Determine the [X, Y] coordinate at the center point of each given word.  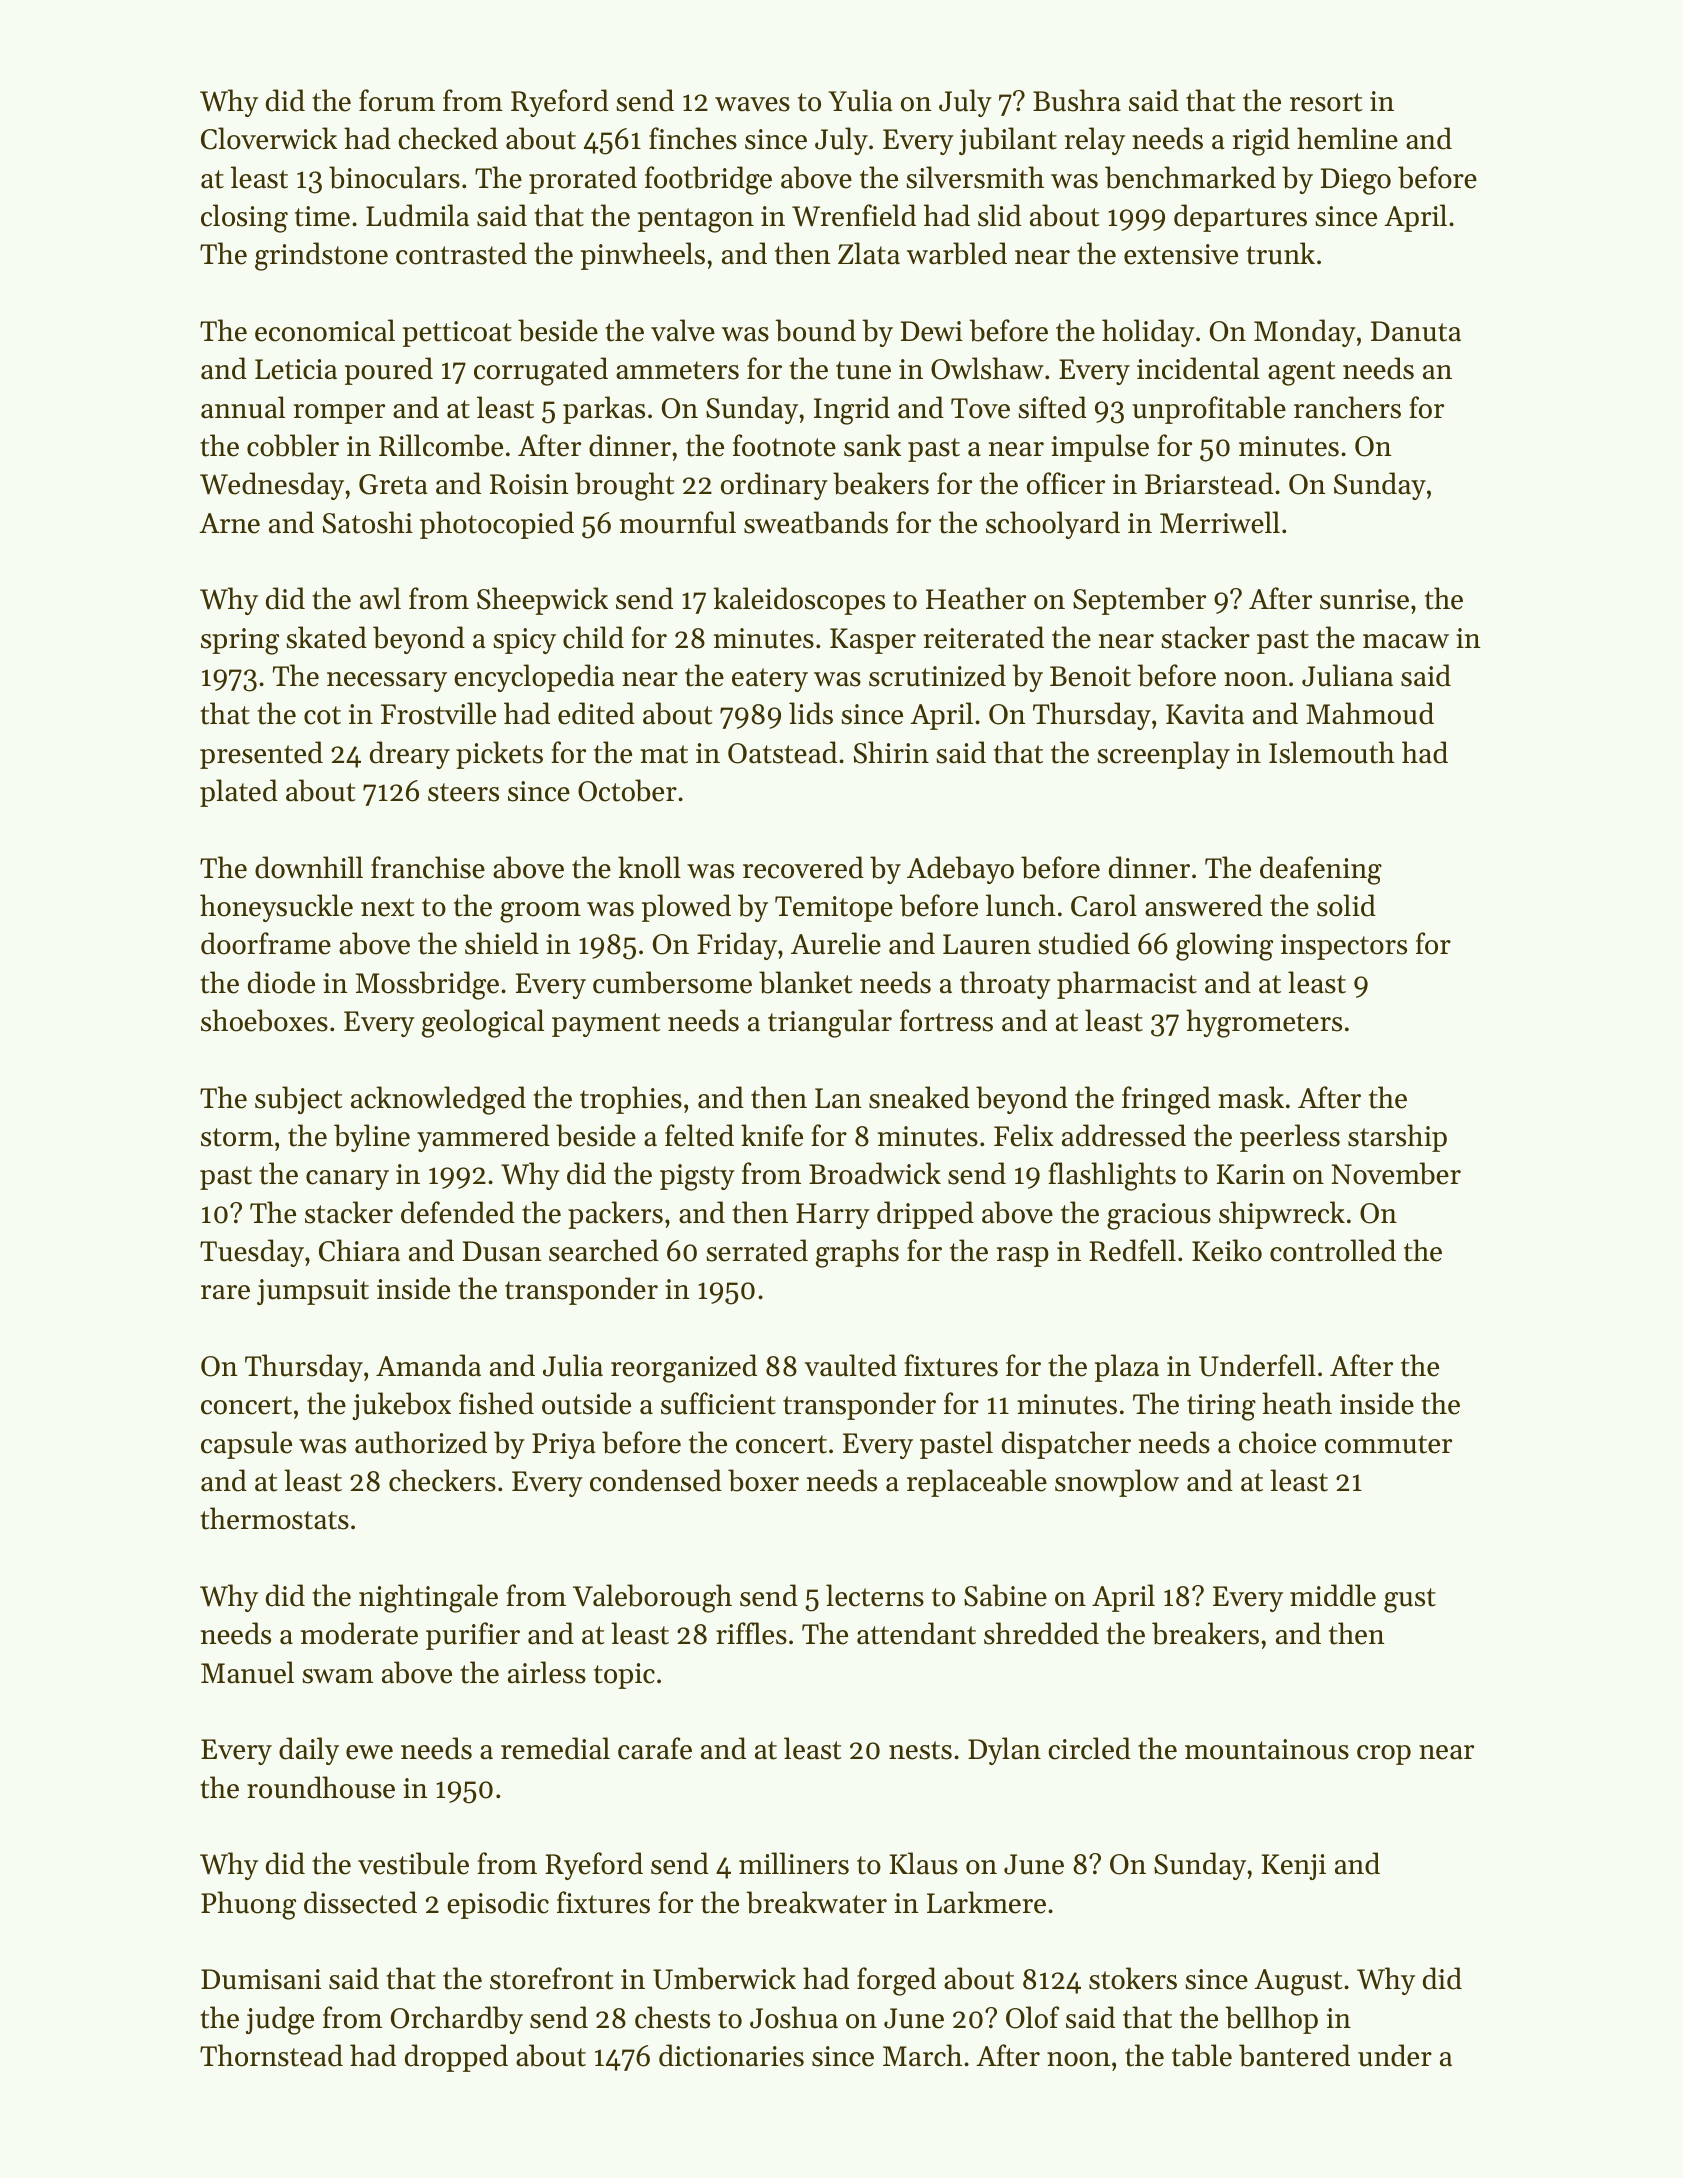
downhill [309, 867]
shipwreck [1282, 1215]
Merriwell [1220, 522]
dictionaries [731, 2055]
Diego [1356, 181]
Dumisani [261, 1979]
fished [496, 1403]
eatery [770, 680]
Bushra [1077, 100]
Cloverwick [269, 138]
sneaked [919, 1097]
